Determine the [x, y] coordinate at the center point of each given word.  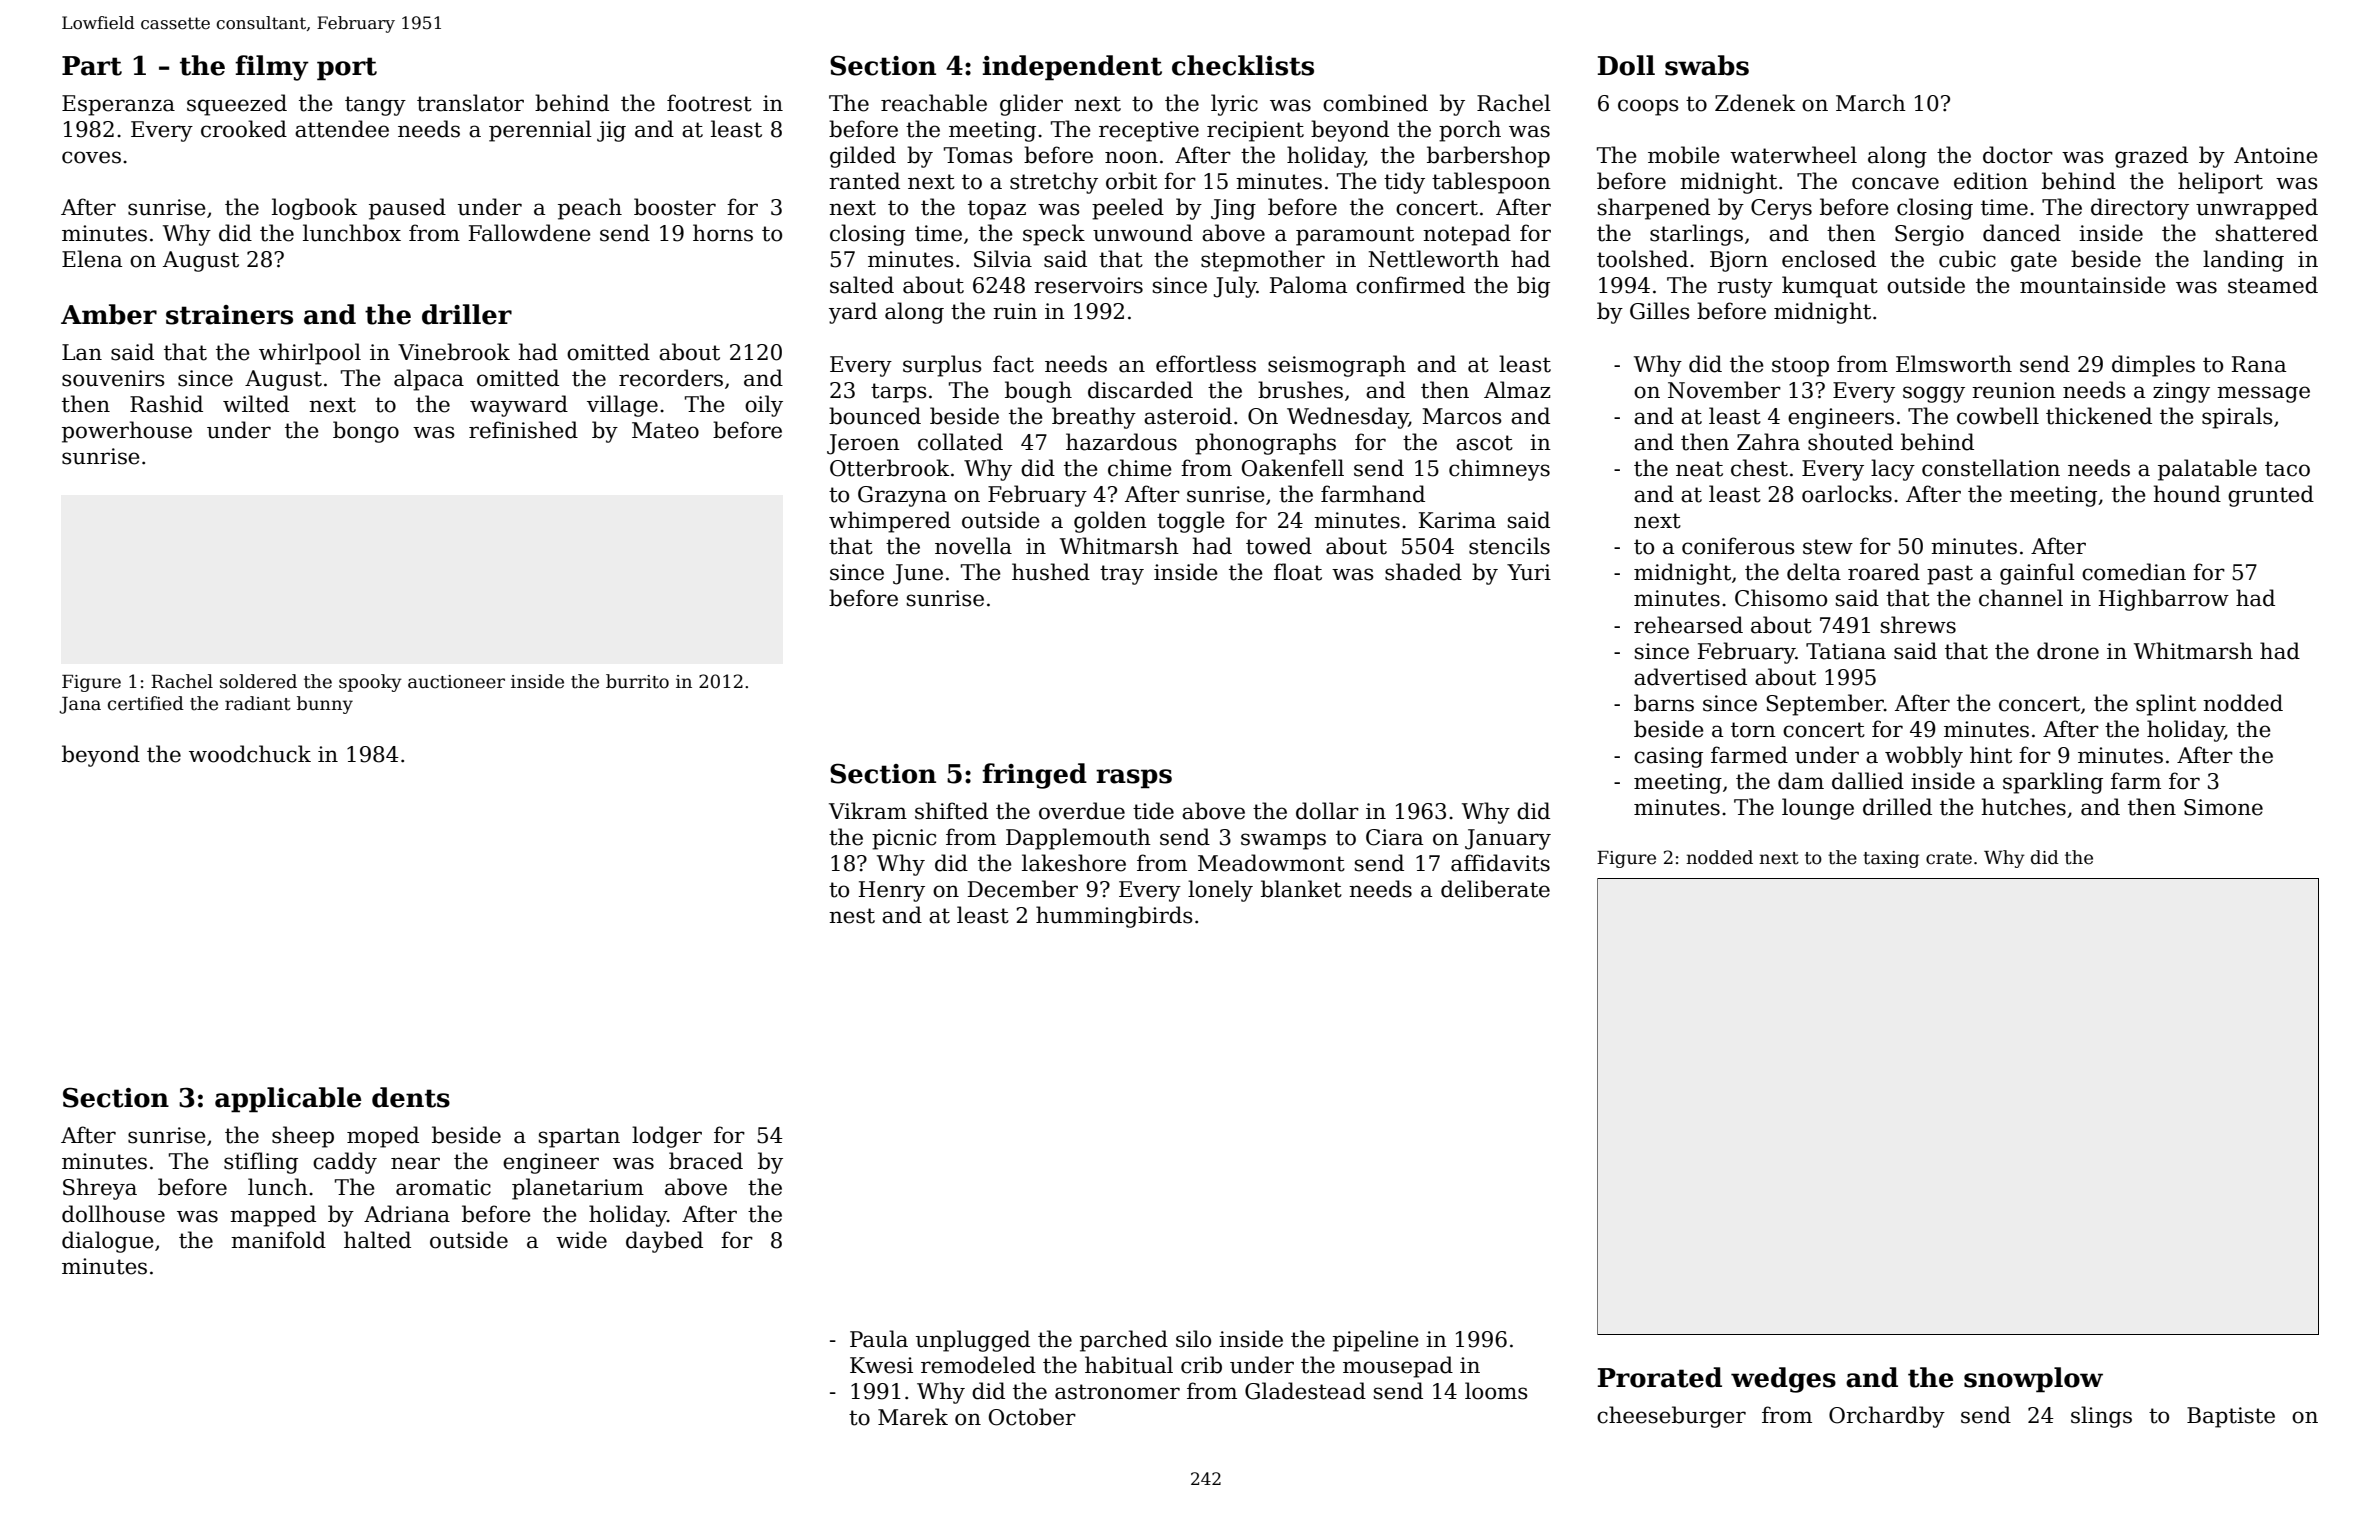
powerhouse [127, 432]
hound [2187, 494]
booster [675, 207]
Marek [913, 1417]
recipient [1255, 131]
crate [1949, 858]
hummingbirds [1114, 917]
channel [2021, 598]
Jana [80, 705]
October [1032, 1417]
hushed [1051, 572]
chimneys [1499, 470]
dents [411, 1097]
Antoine [2276, 155]
